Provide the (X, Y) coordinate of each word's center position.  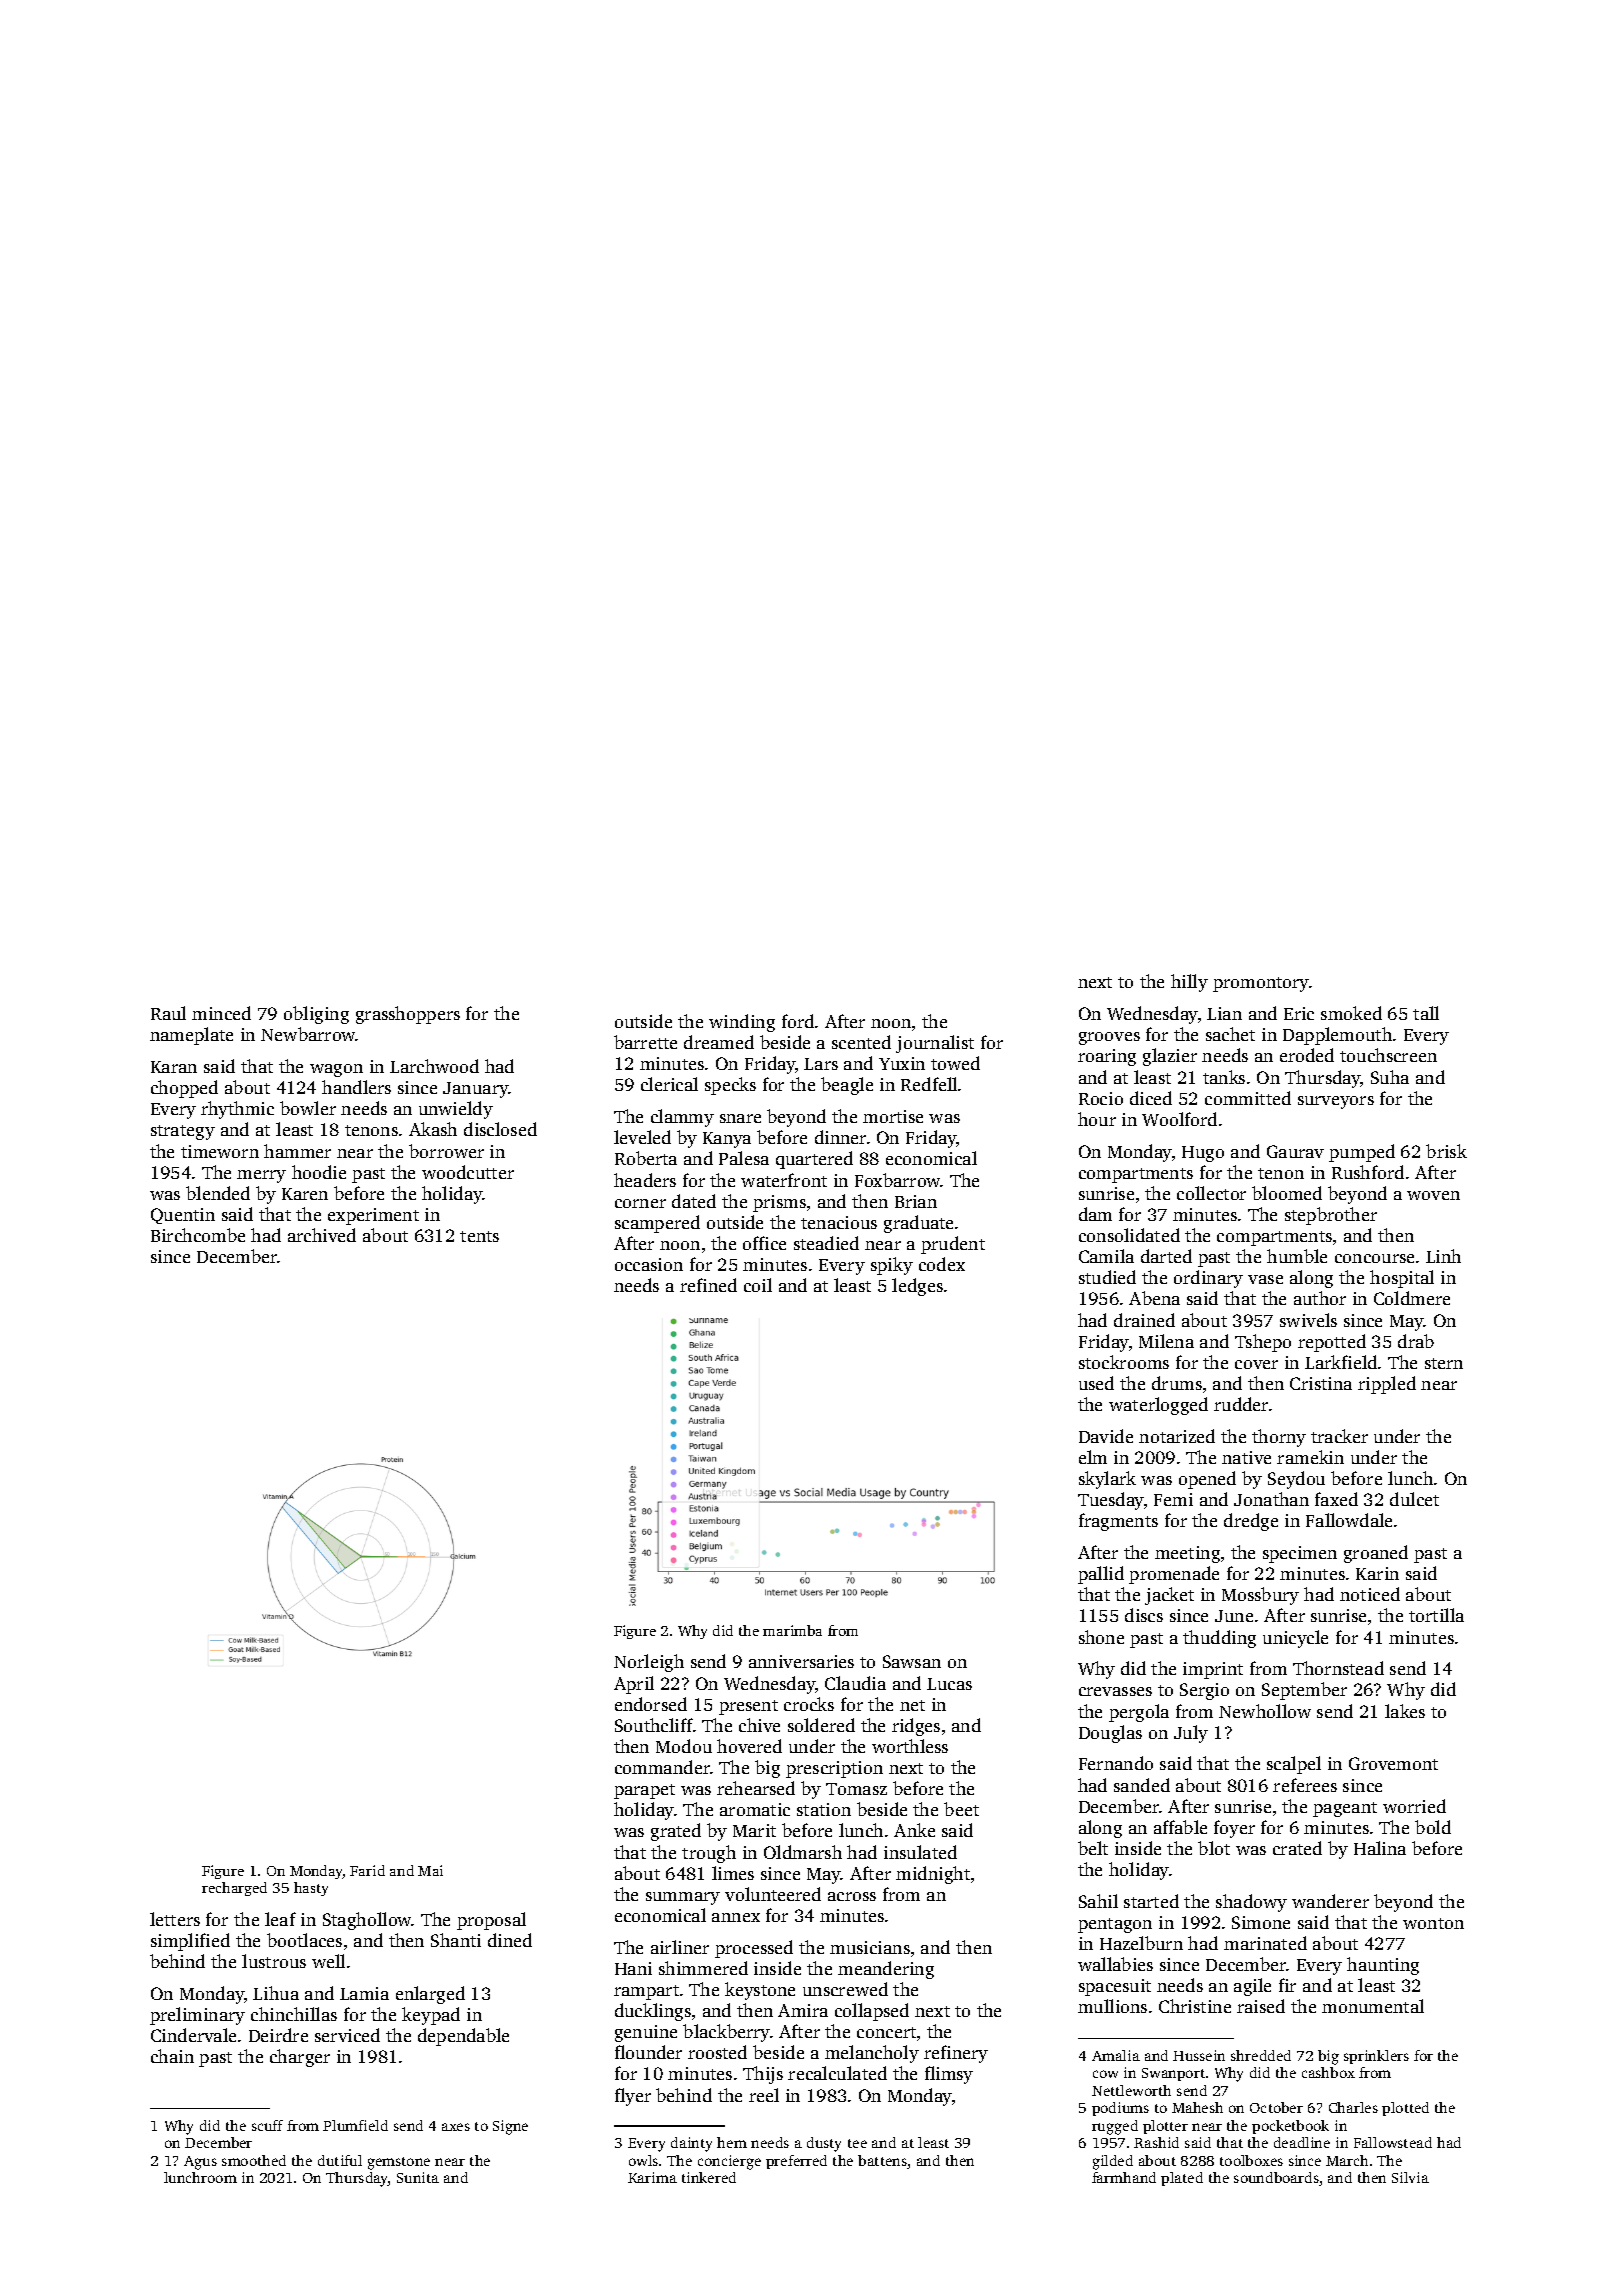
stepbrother (1331, 1216)
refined (708, 1285)
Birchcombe (198, 1235)
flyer (633, 2097)
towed (955, 1063)
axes (456, 2127)
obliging (316, 1015)
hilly (1189, 983)
